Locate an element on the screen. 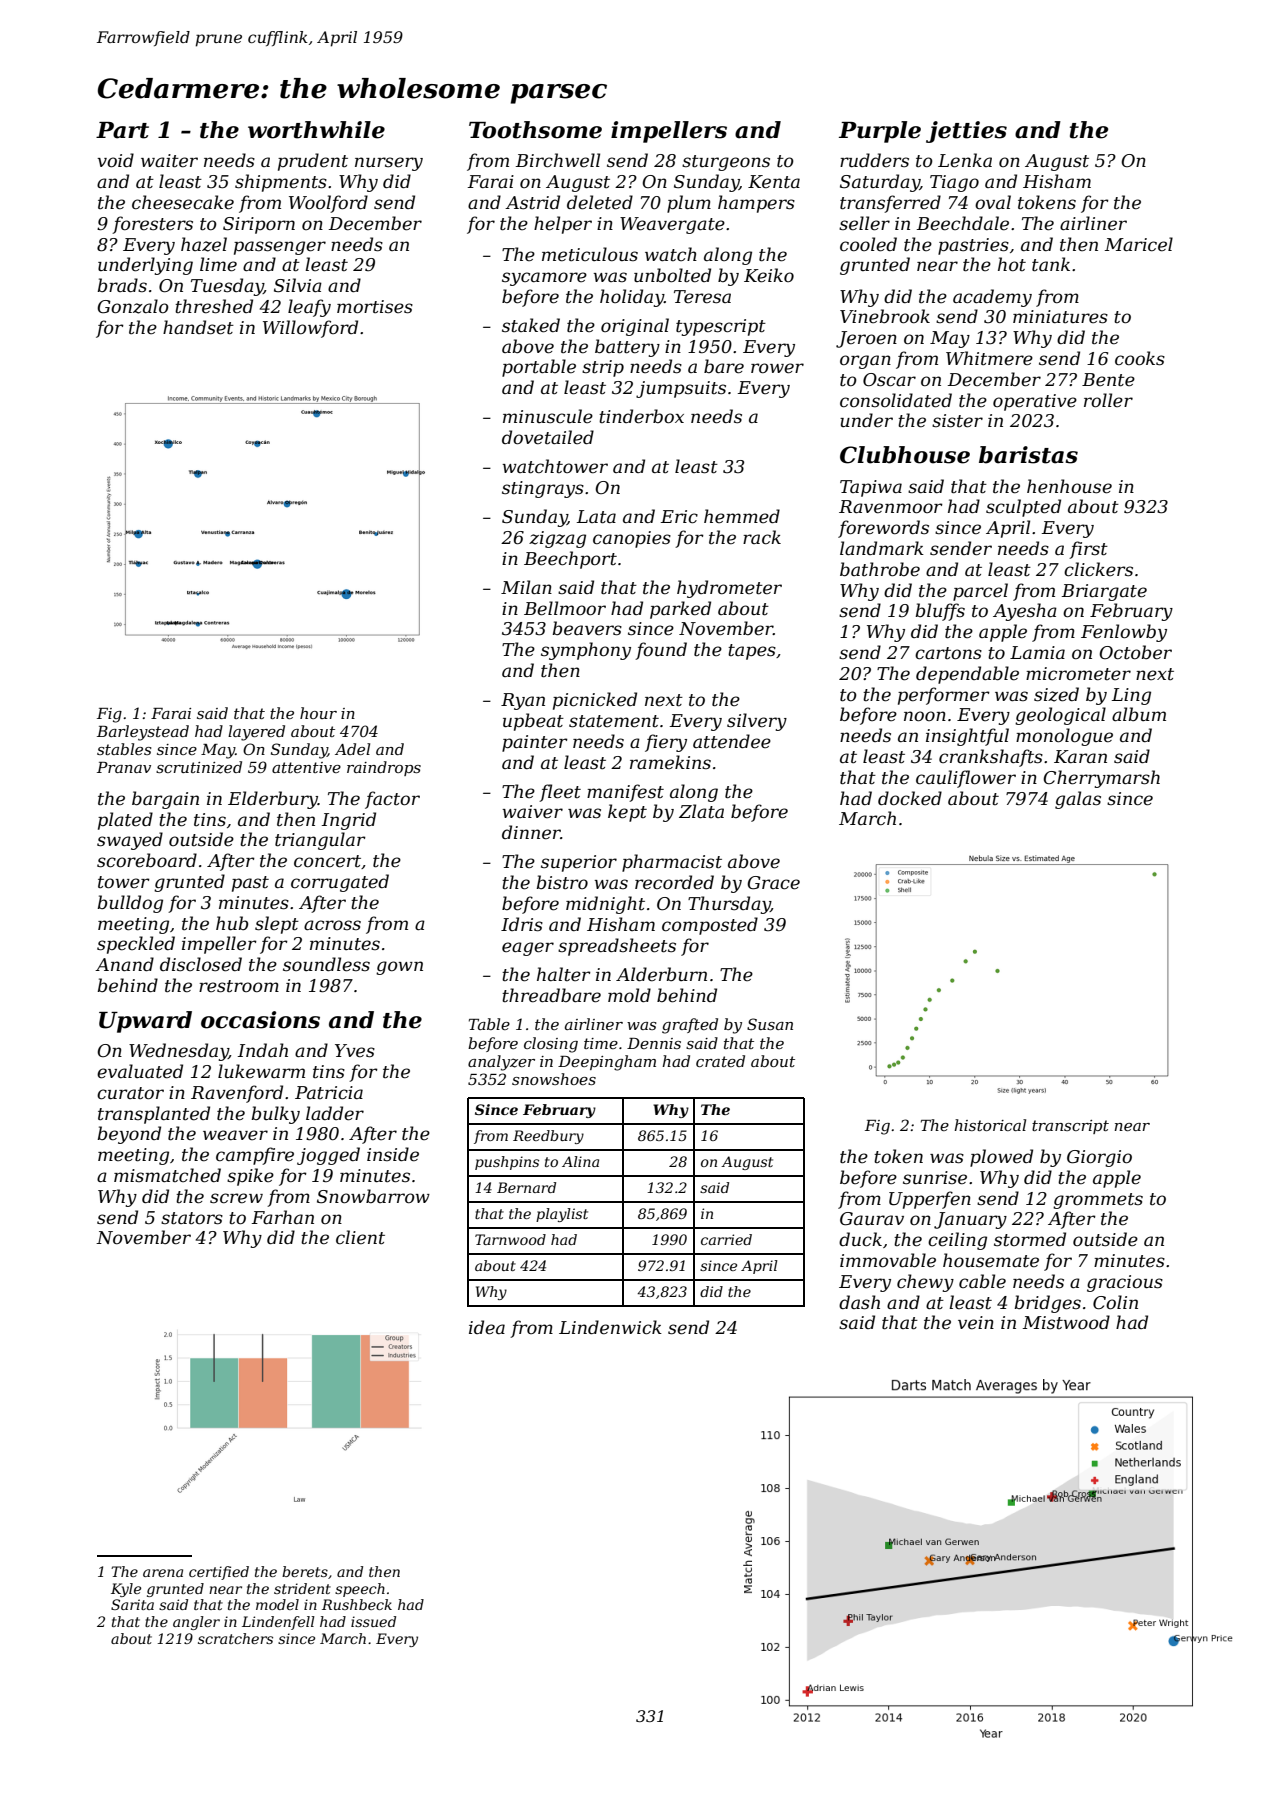  Milan is located at coordinates (526, 587).
